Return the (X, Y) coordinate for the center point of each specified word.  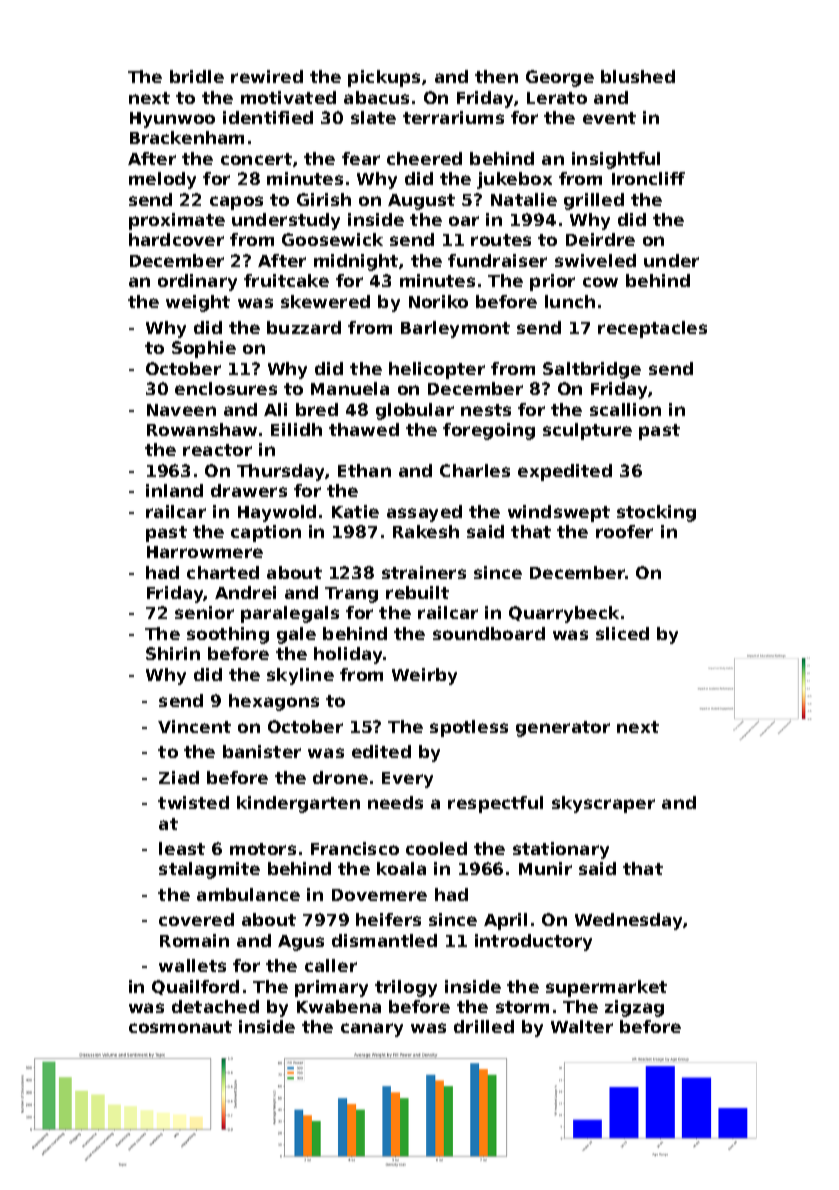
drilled (484, 1026)
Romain (194, 940)
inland (174, 490)
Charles (475, 470)
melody (162, 180)
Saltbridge (592, 370)
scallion (625, 409)
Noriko (438, 301)
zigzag (634, 1008)
